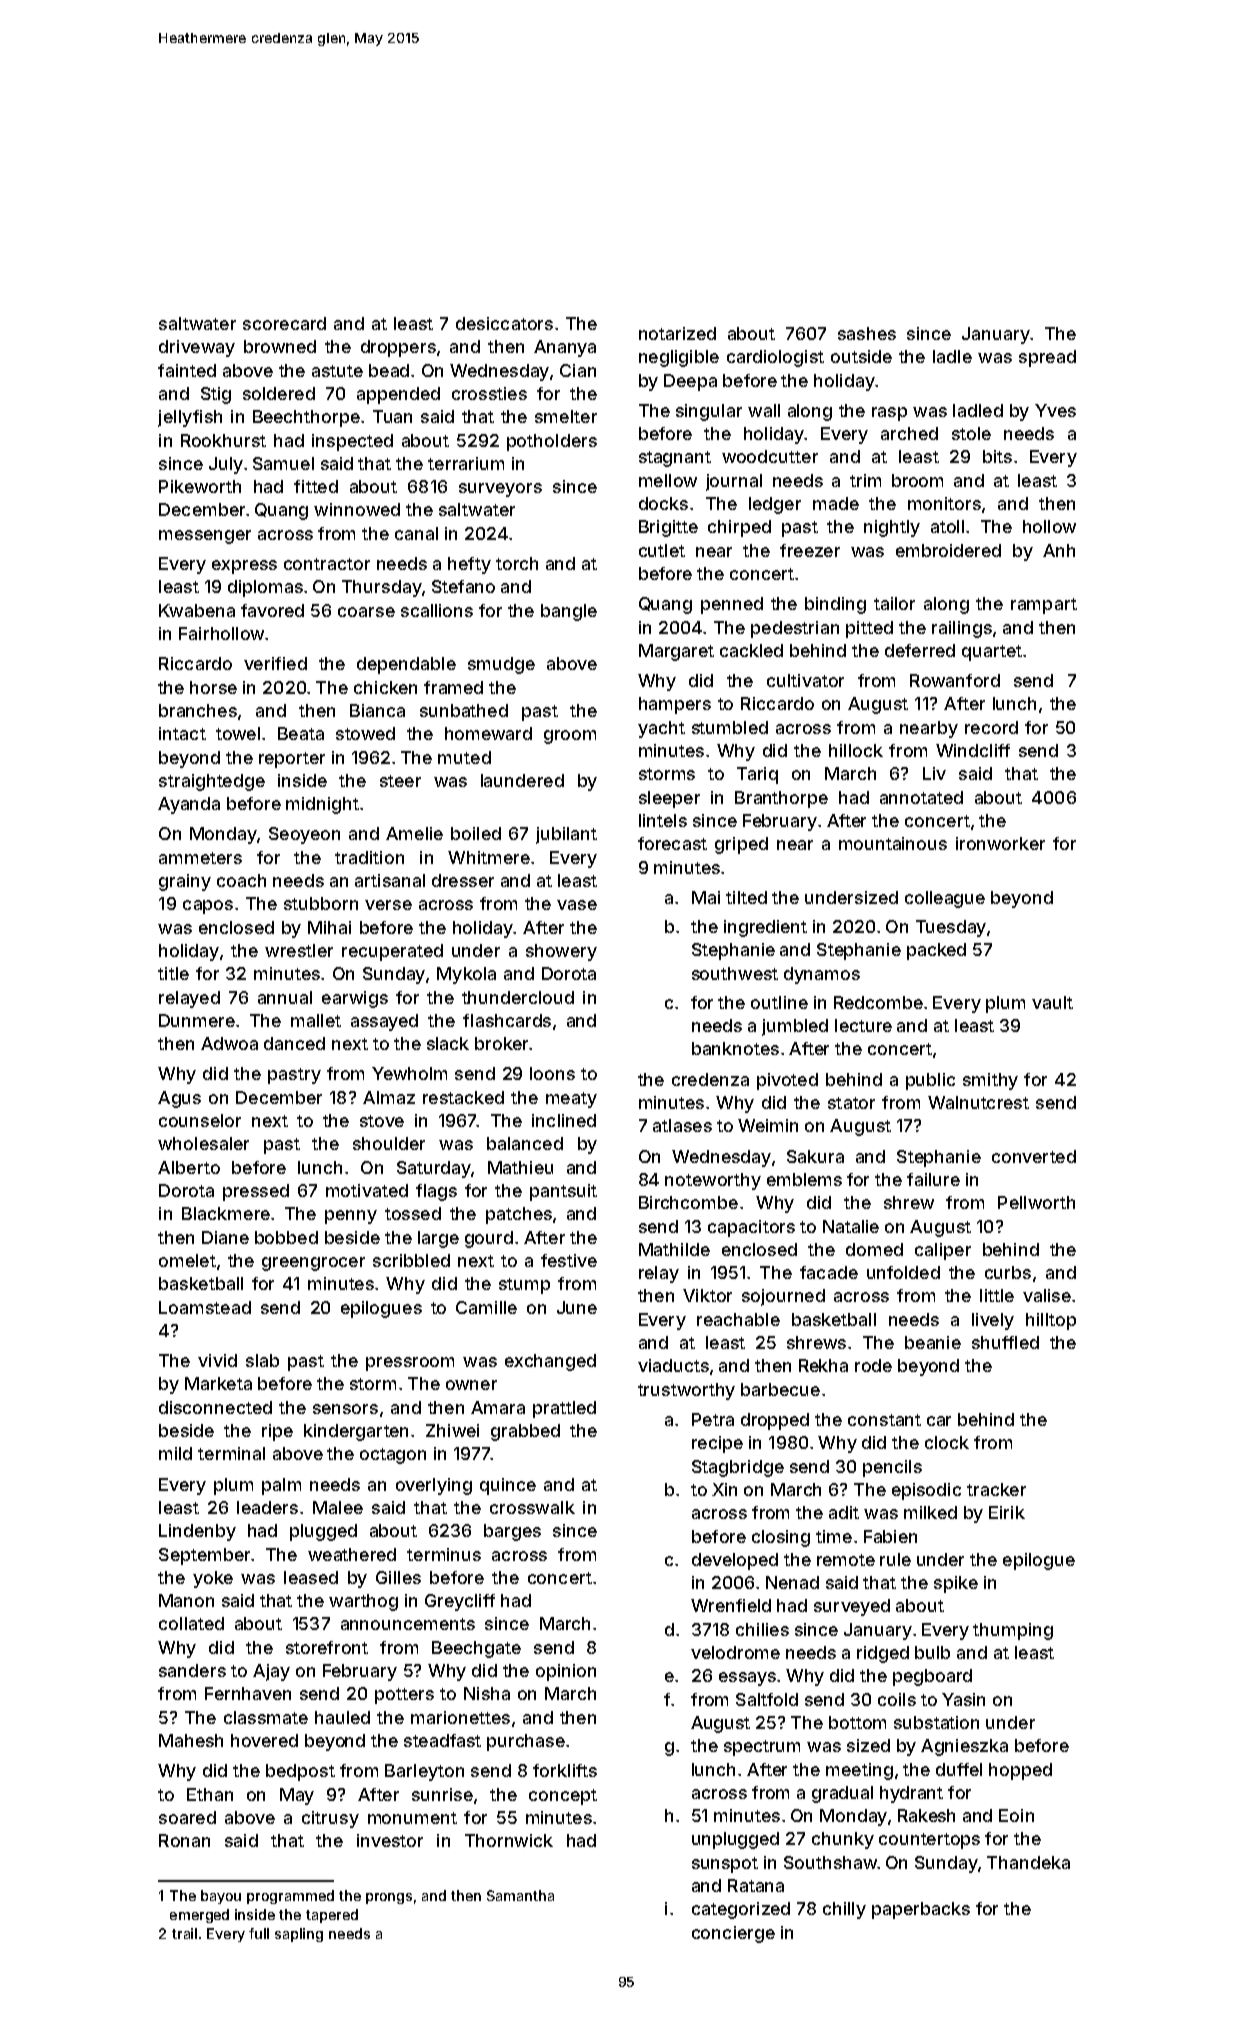  What do you see at coordinates (1052, 1002) in the screenshot?
I see `vault` at bounding box center [1052, 1002].
